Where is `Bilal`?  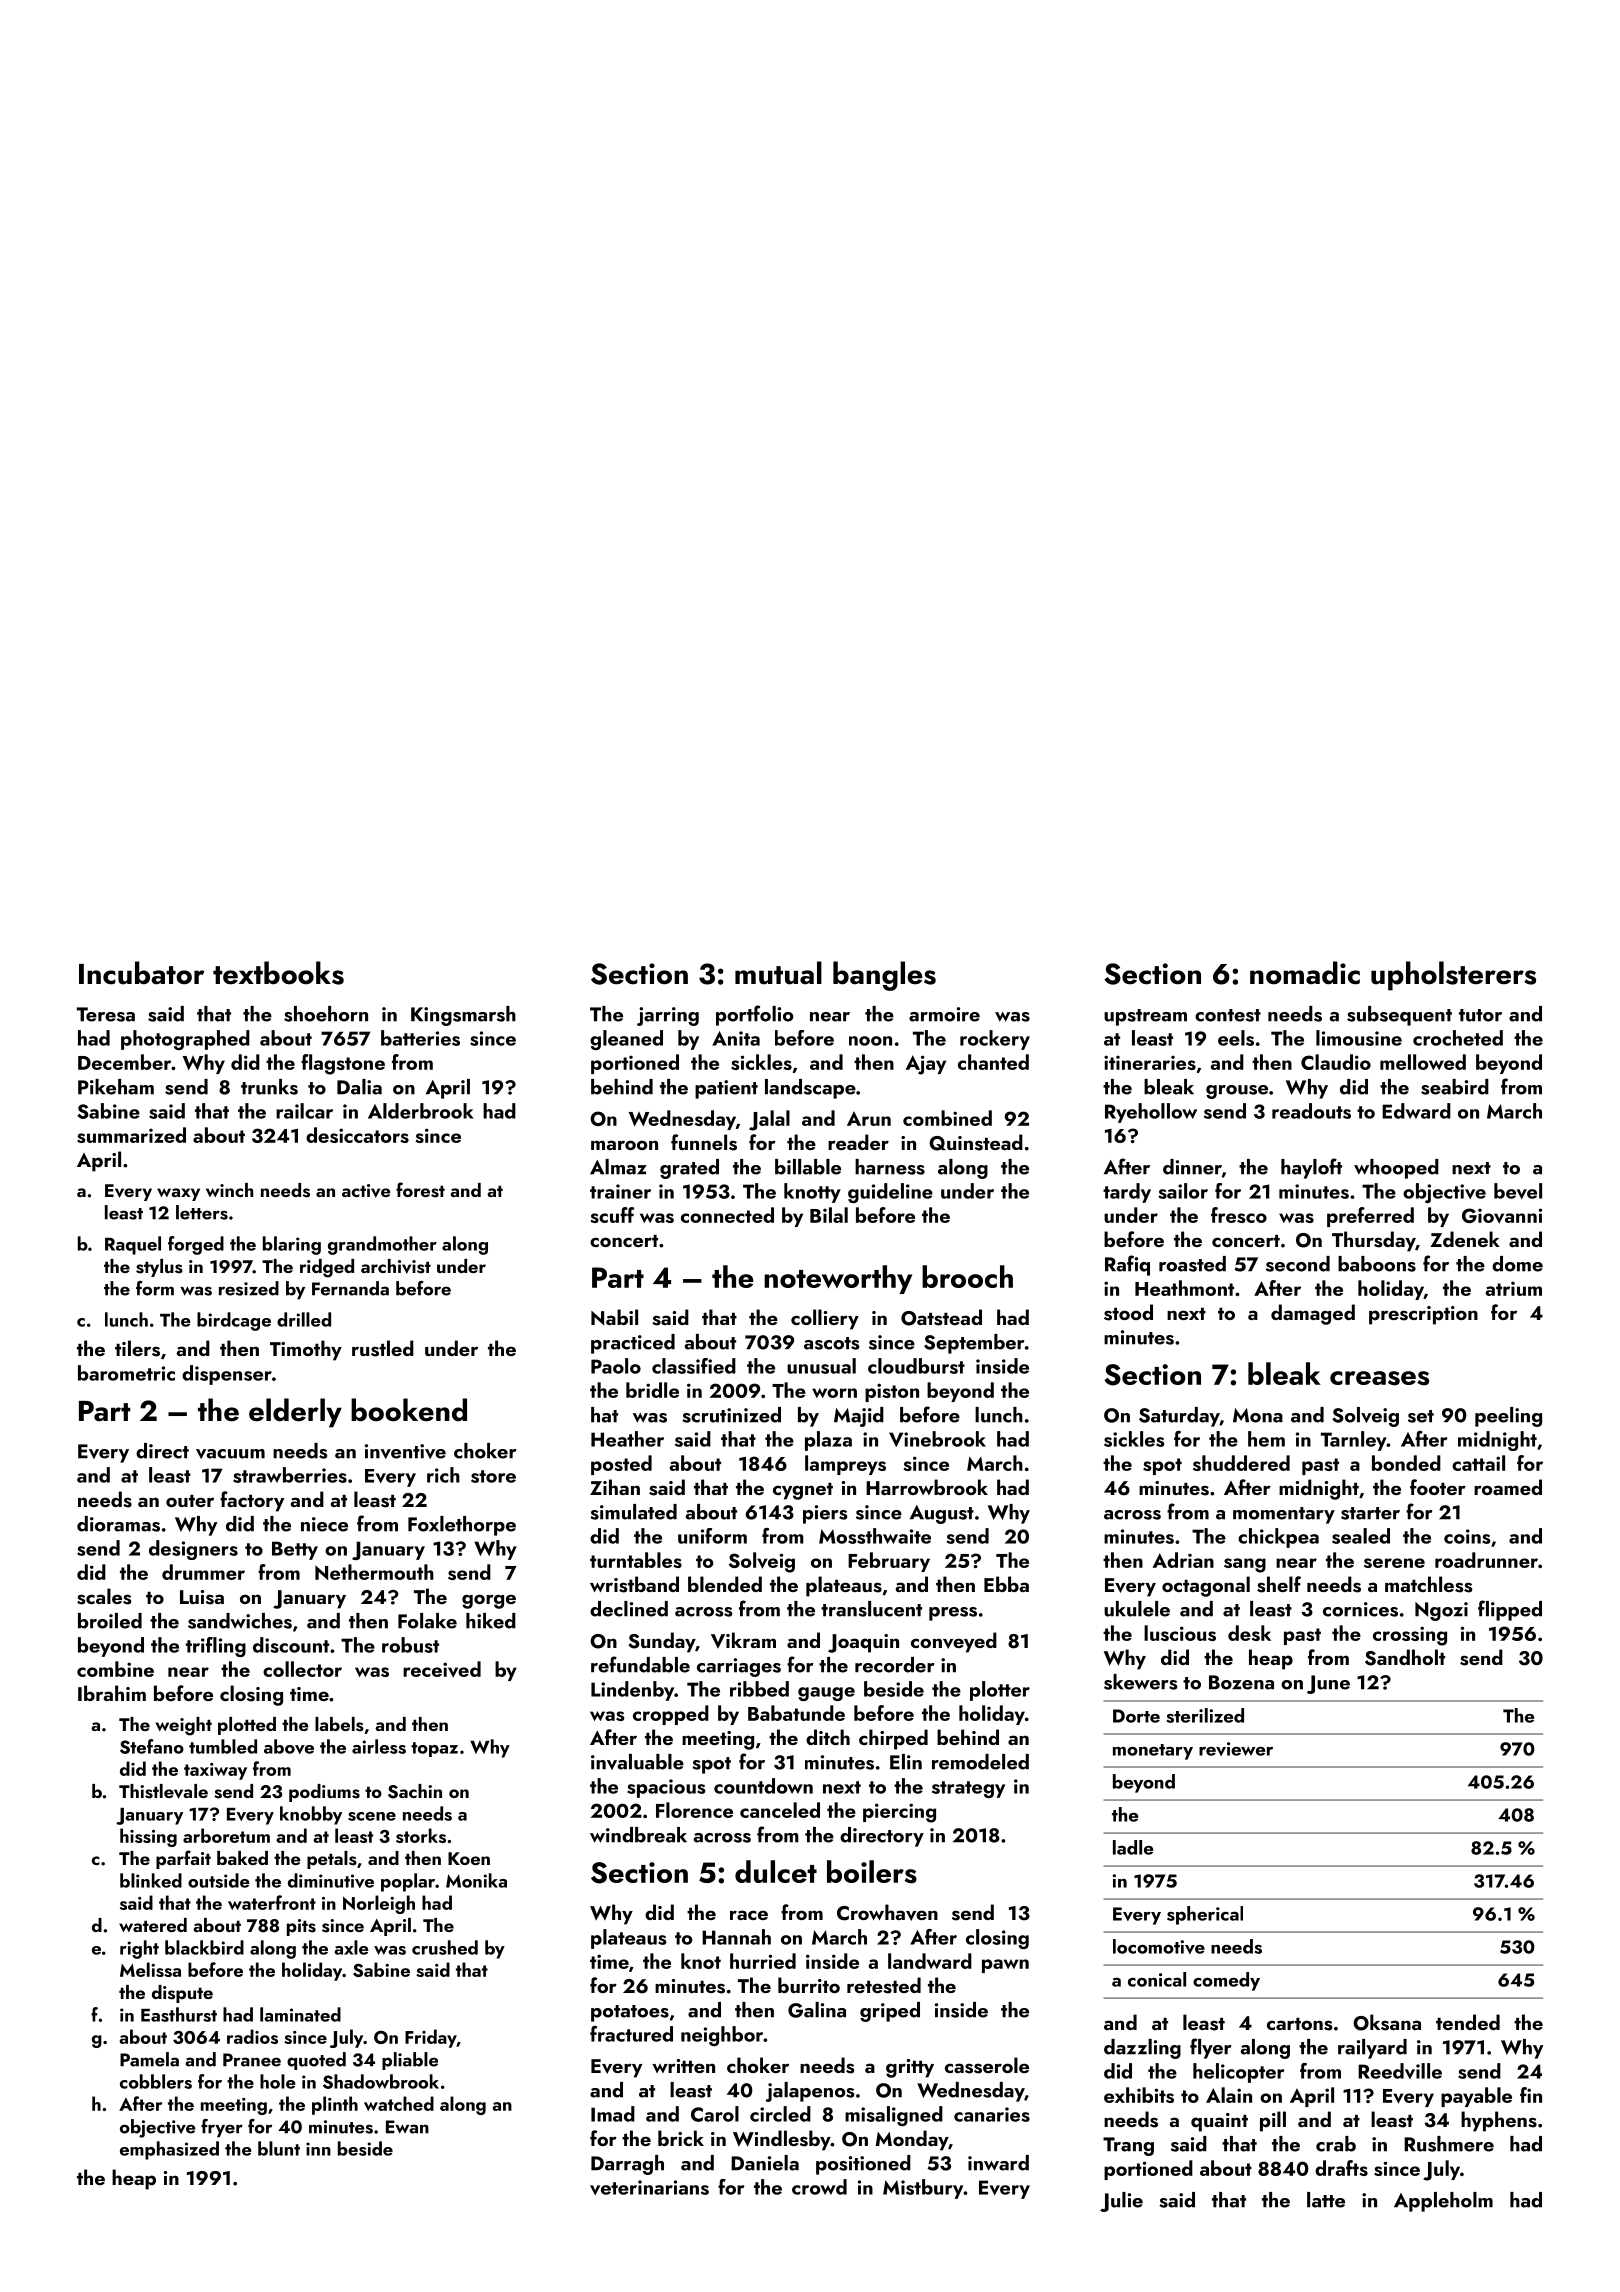 Bilal is located at coordinates (829, 1215).
